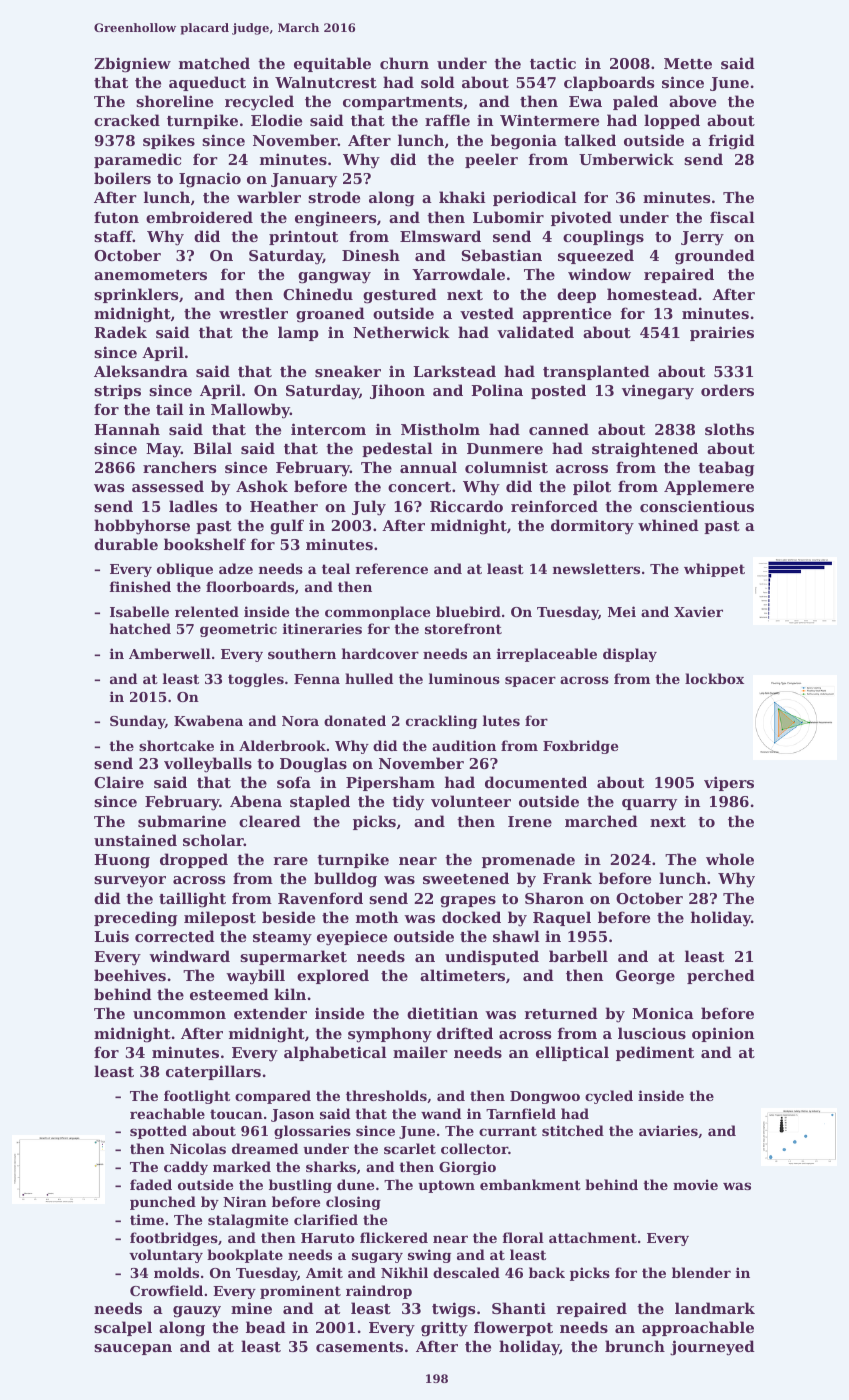 This page has width=849, height=1400. I want to click on clapboards, so click(609, 83).
